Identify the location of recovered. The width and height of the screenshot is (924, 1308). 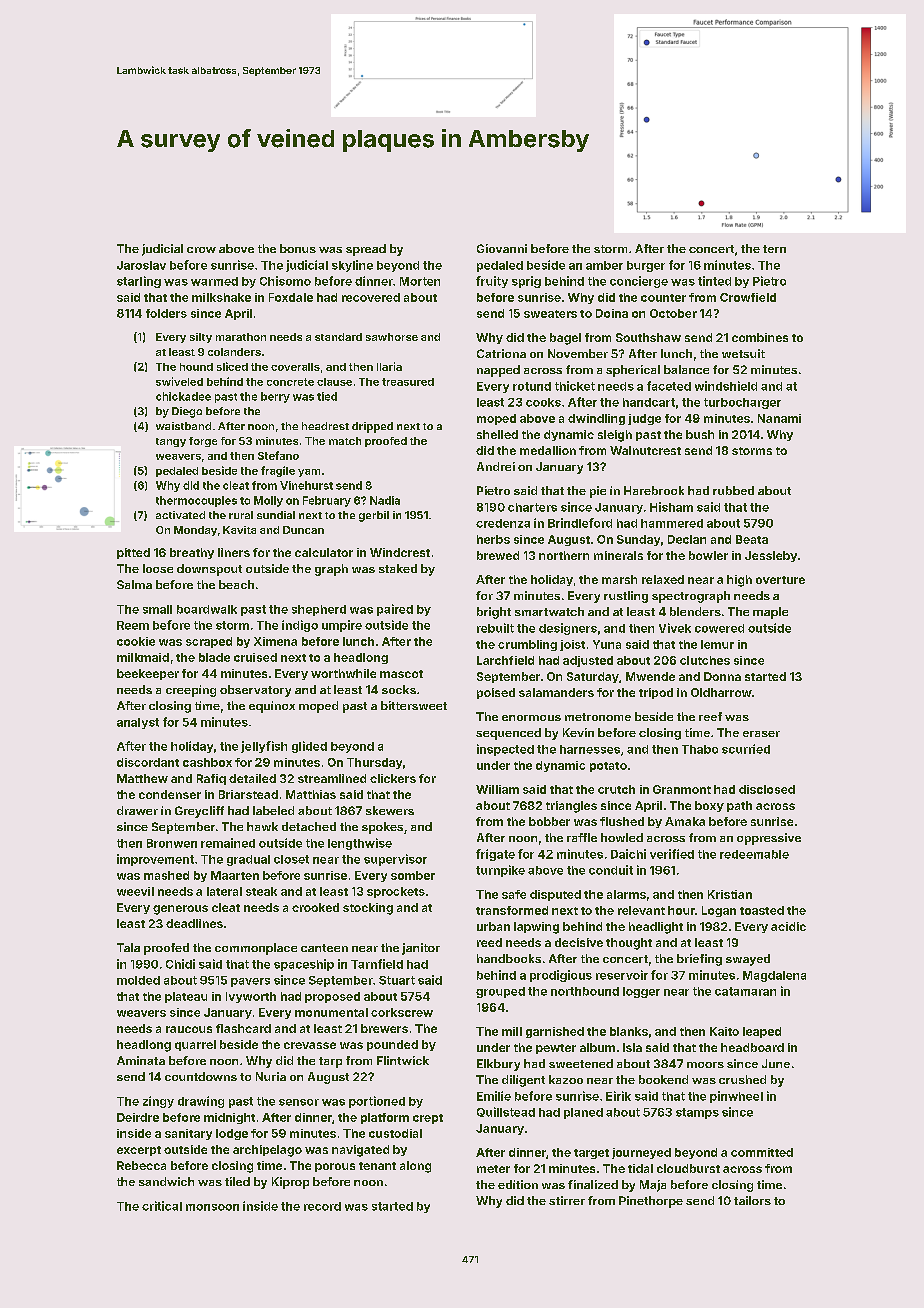
(371, 297).
